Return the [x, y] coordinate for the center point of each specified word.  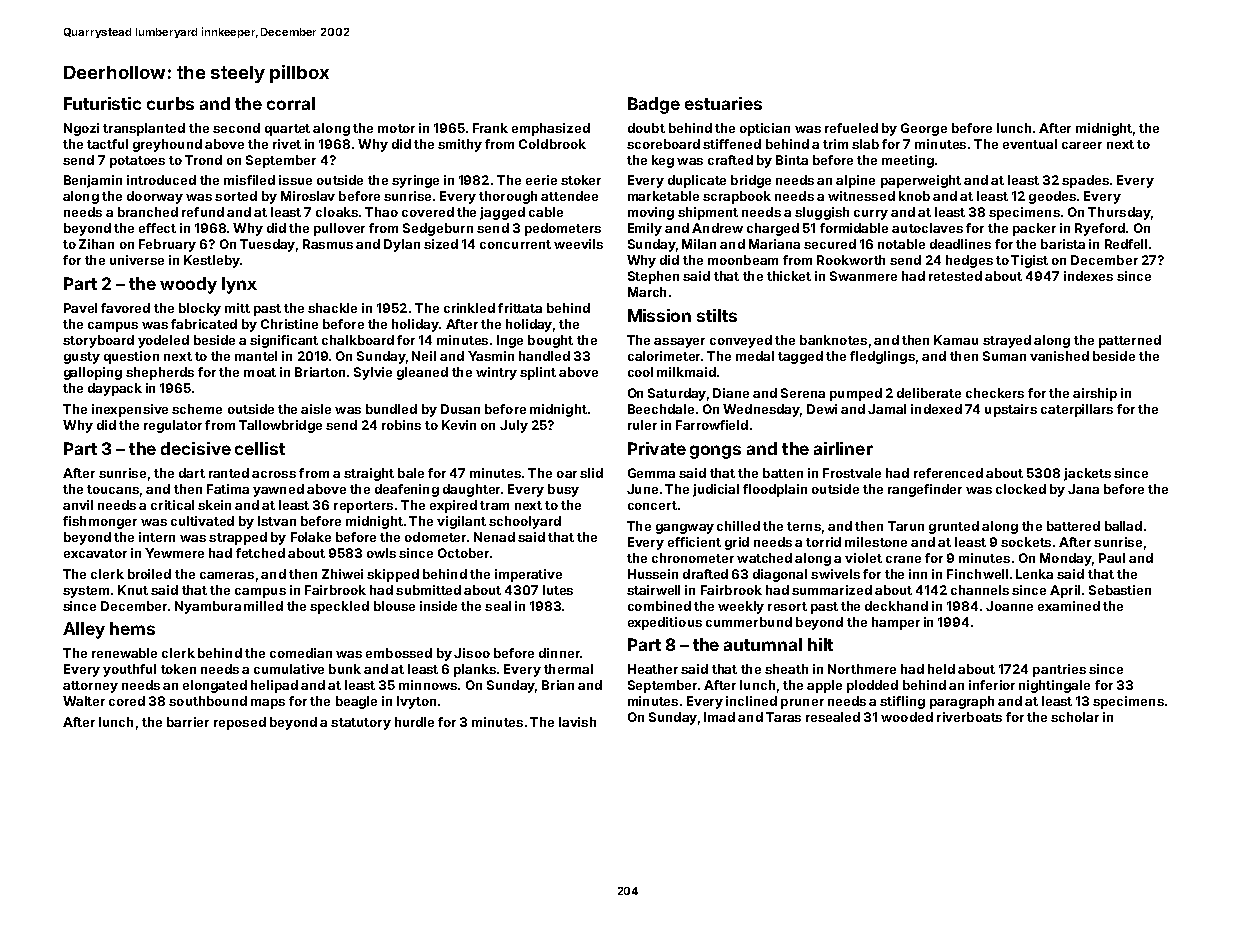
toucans [113, 489]
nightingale [1054, 686]
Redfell [1126, 244]
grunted [954, 527]
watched [764, 558]
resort [787, 606]
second [236, 128]
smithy [460, 145]
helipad [274, 686]
